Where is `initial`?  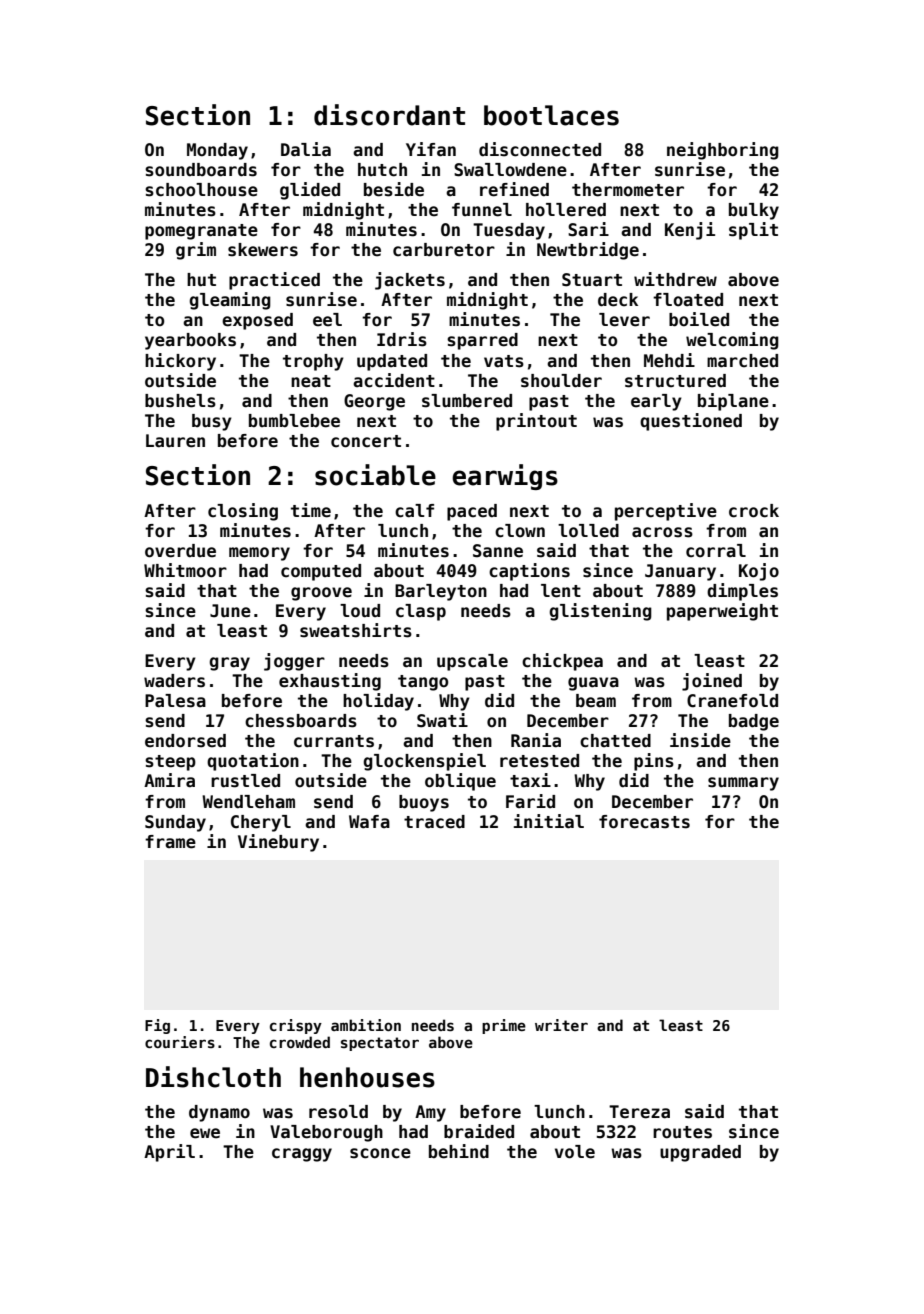 initial is located at coordinates (549, 821).
